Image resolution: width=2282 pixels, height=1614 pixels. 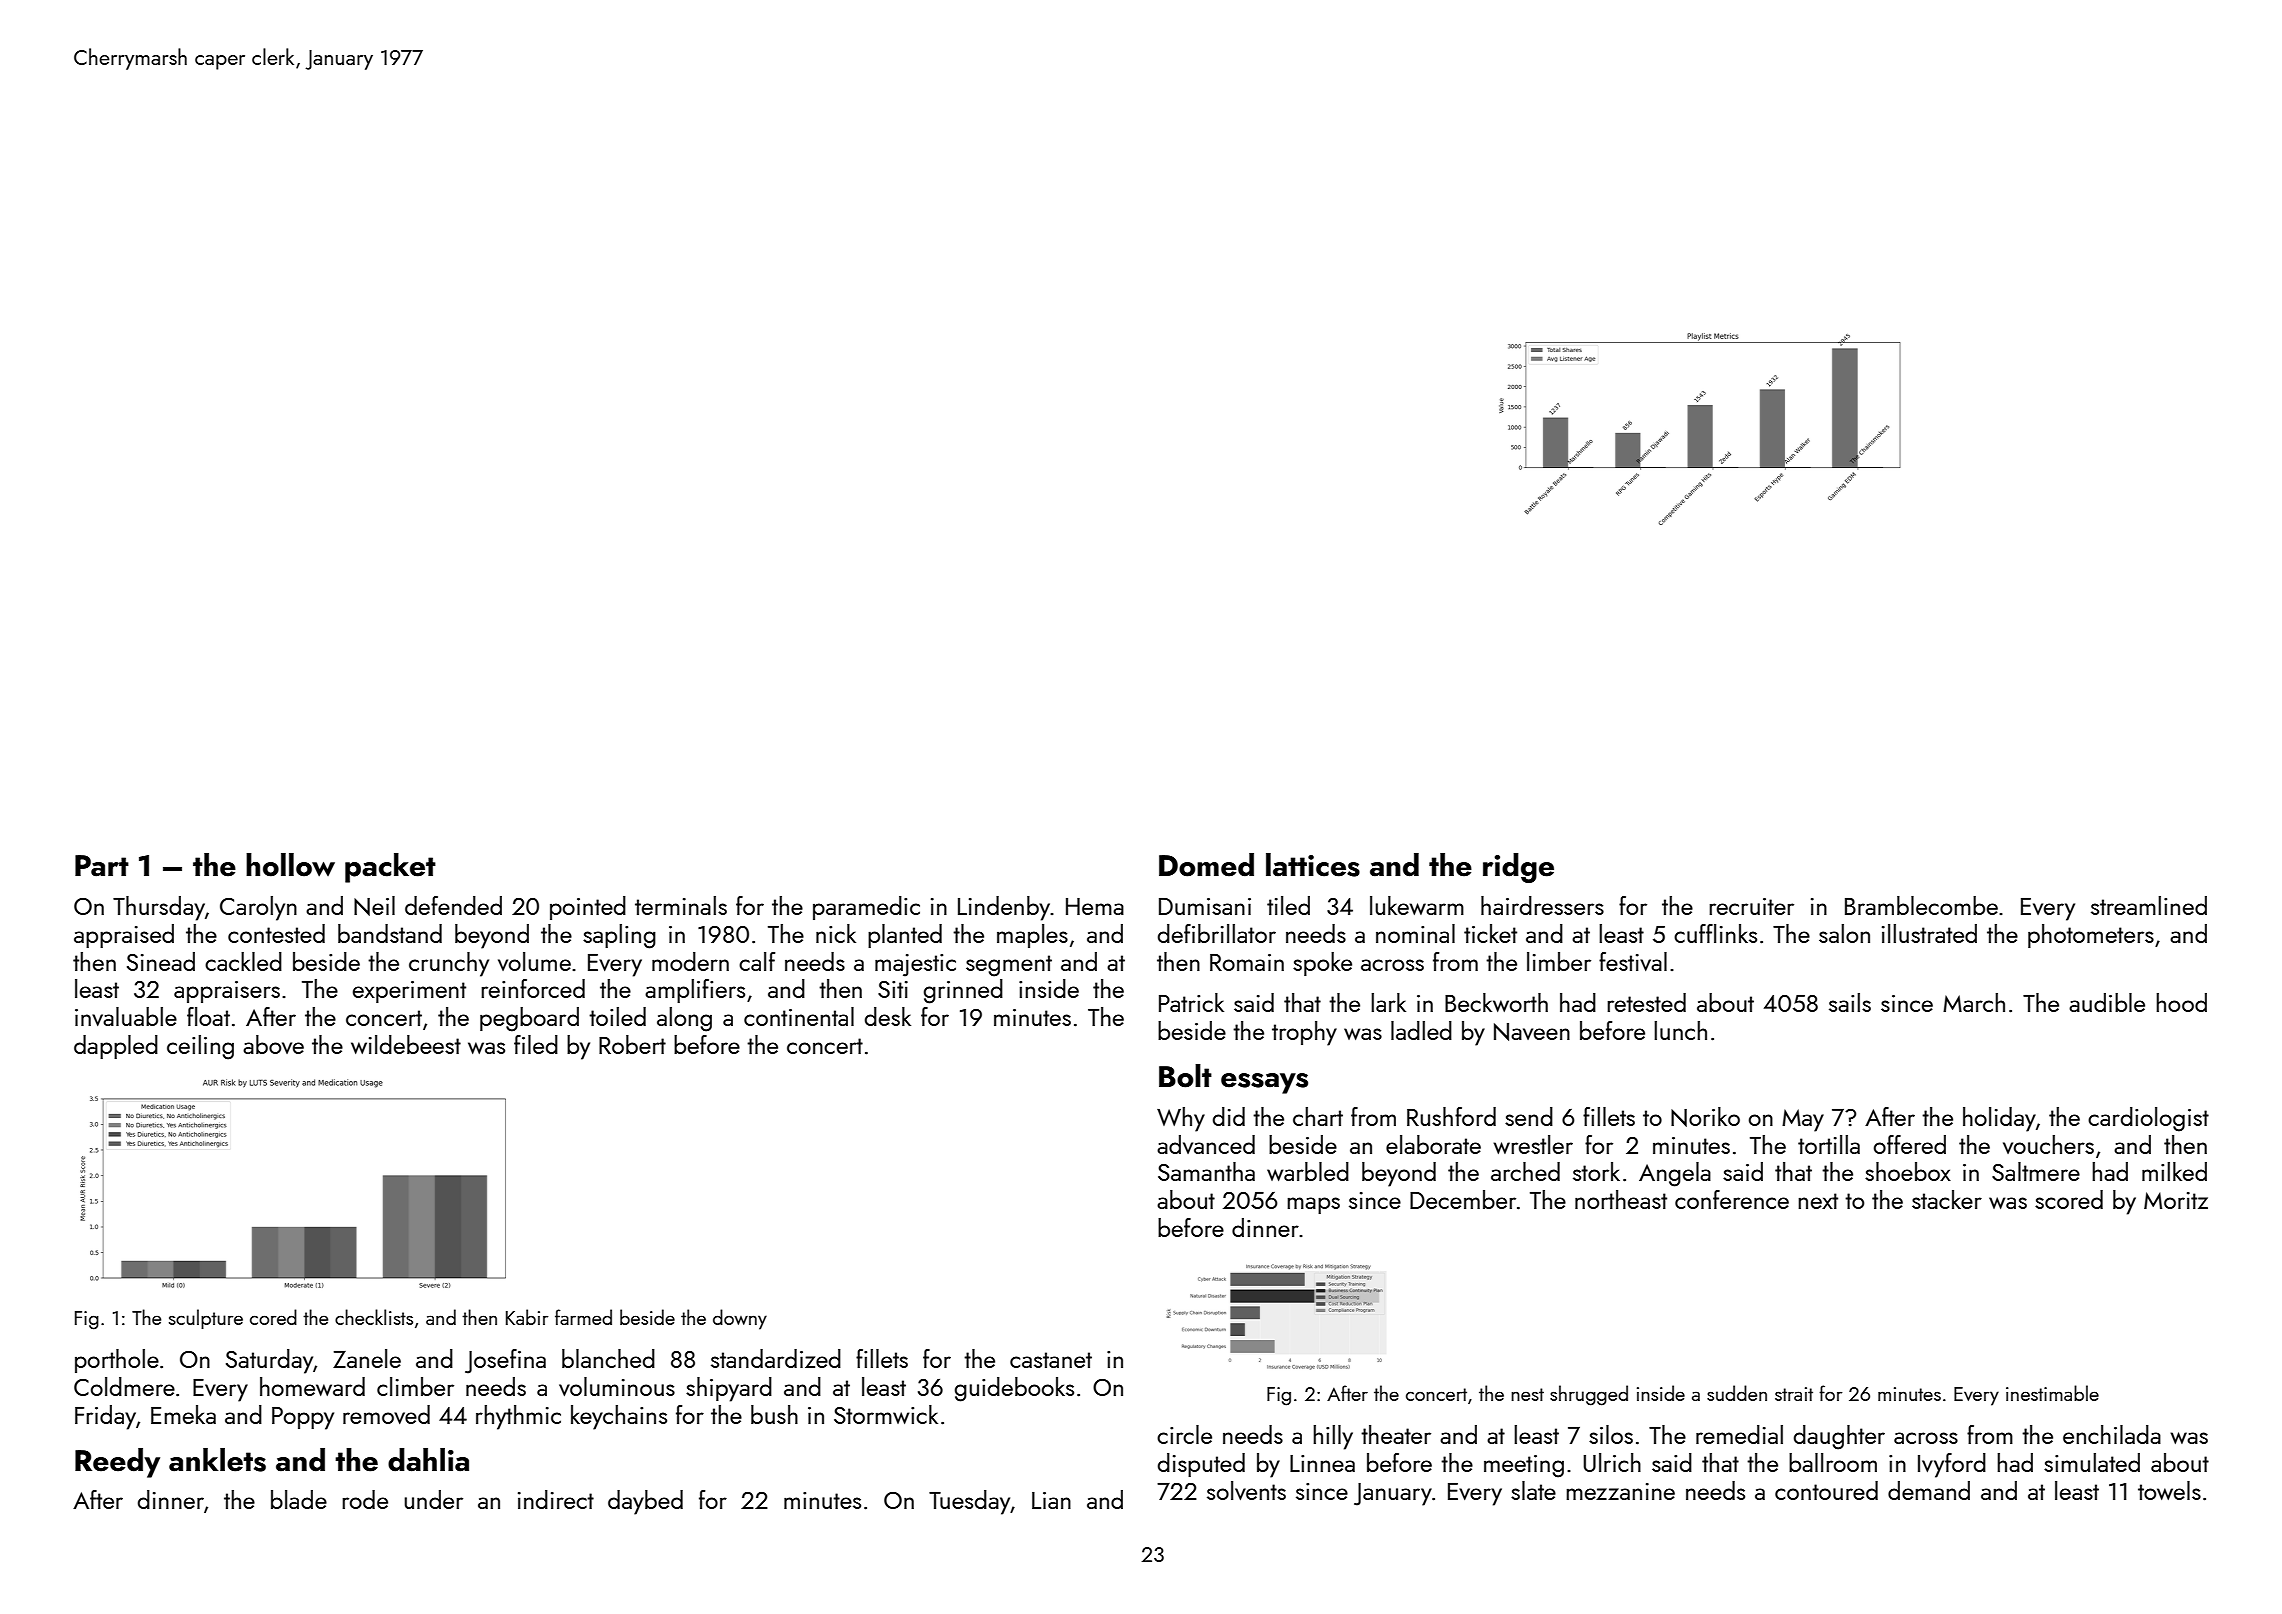 I want to click on Stormwick, so click(x=886, y=1414).
